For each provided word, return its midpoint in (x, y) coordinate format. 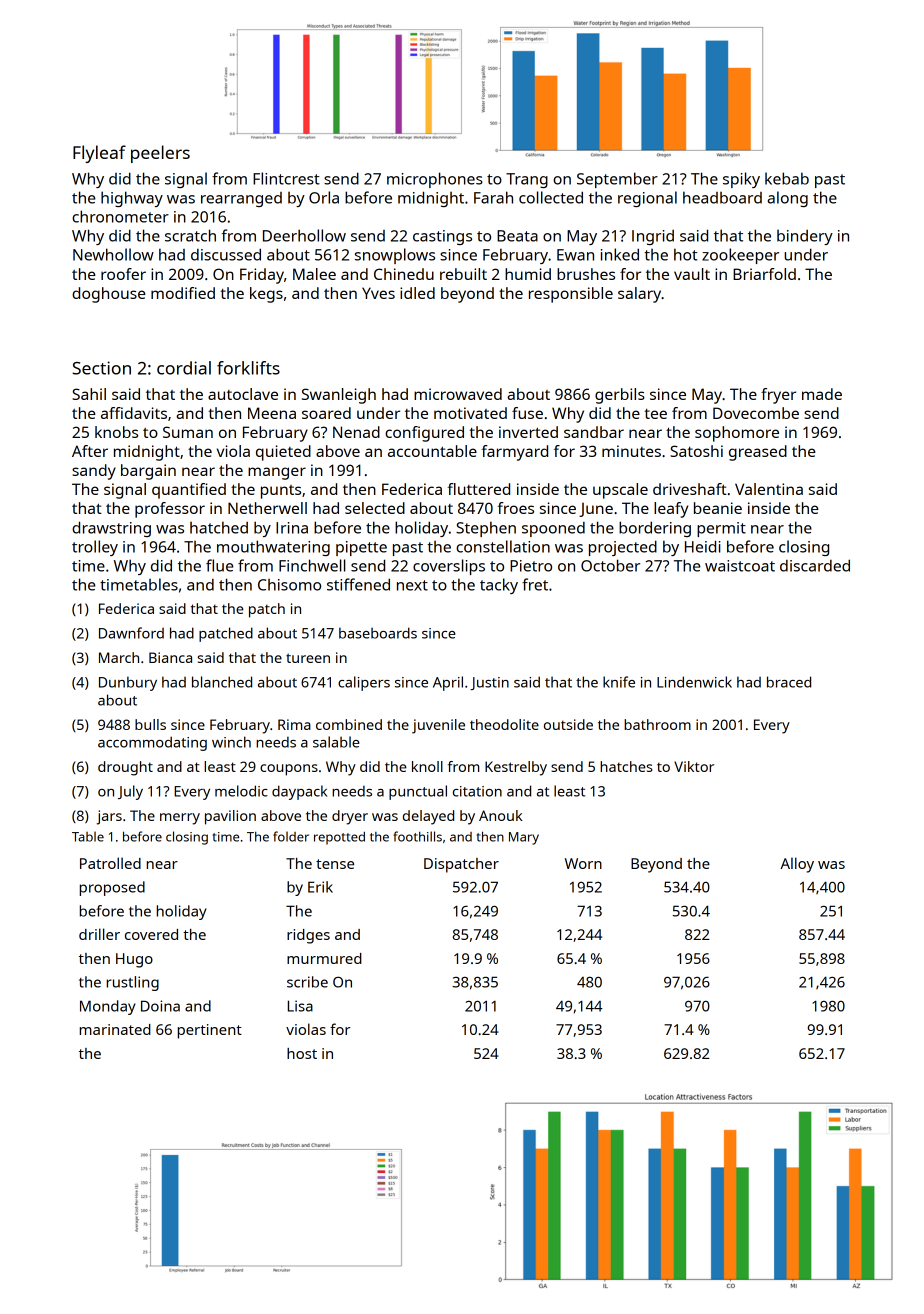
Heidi (703, 546)
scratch (190, 235)
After (90, 451)
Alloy (797, 865)
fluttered (478, 489)
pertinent (210, 1031)
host (302, 1053)
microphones (435, 180)
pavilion (230, 817)
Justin (489, 683)
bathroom (657, 724)
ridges (308, 936)
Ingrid (653, 237)
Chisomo (289, 585)
